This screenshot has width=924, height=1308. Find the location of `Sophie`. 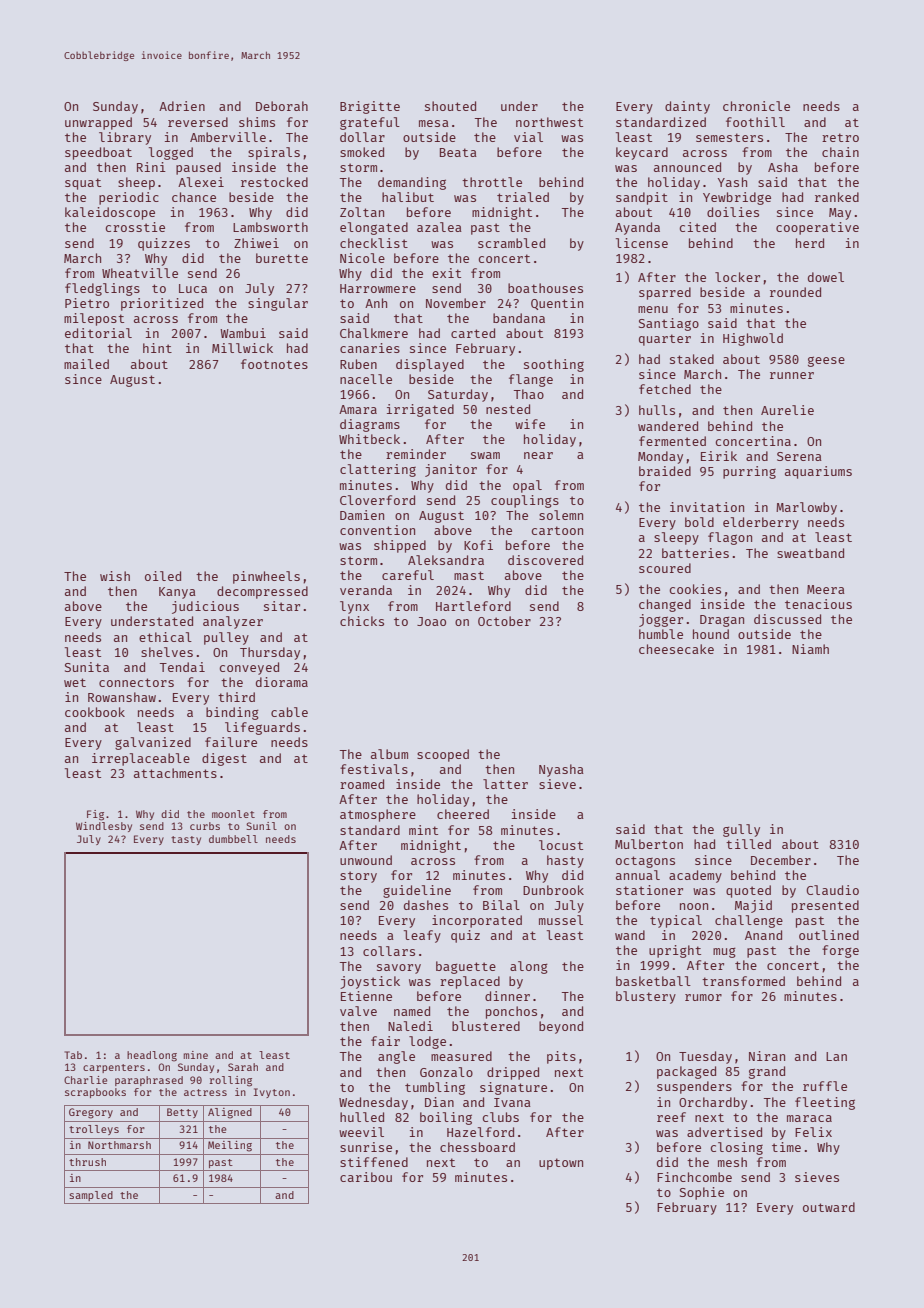

Sophie is located at coordinates (702, 1193).
